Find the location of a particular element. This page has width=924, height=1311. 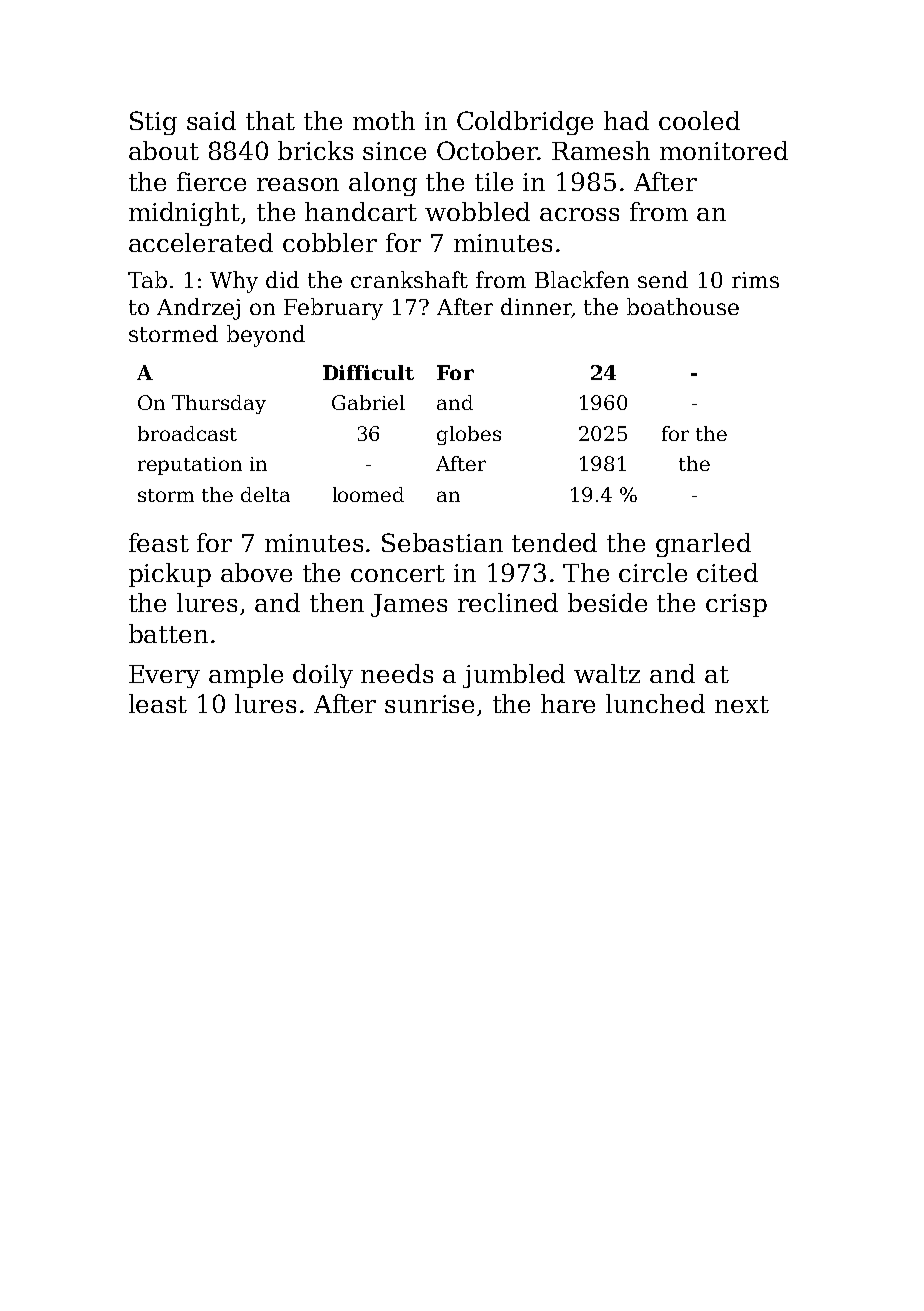

across is located at coordinates (579, 214).
